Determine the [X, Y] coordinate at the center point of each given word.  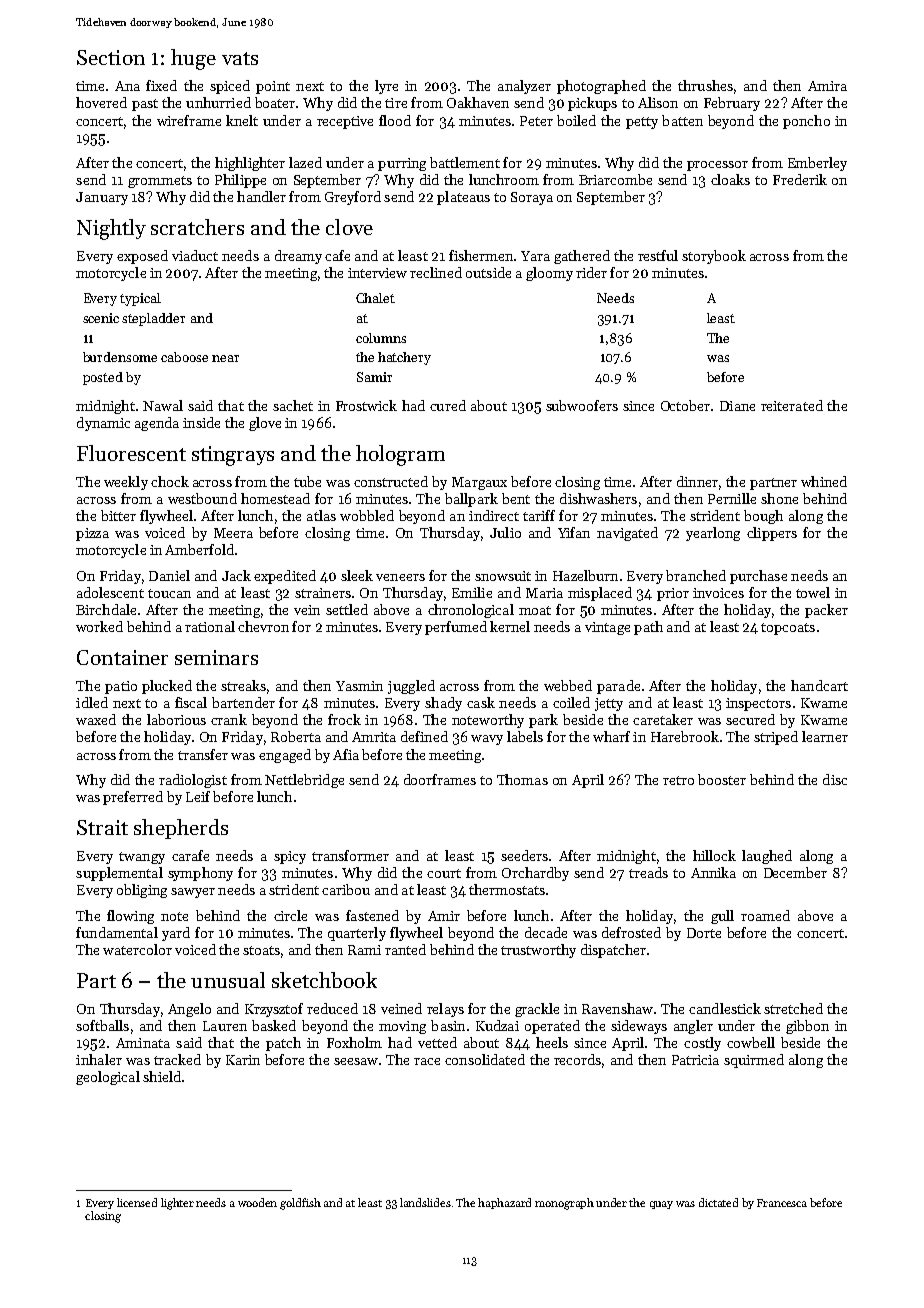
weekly [126, 483]
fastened [372, 915]
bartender [243, 702]
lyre [386, 87]
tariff [539, 515]
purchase [758, 577]
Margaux [479, 483]
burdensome [120, 357]
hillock [714, 855]
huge [193, 59]
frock [344, 719]
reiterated [792, 405]
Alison [658, 102]
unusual [228, 980]
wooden [257, 1202]
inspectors [758, 704]
